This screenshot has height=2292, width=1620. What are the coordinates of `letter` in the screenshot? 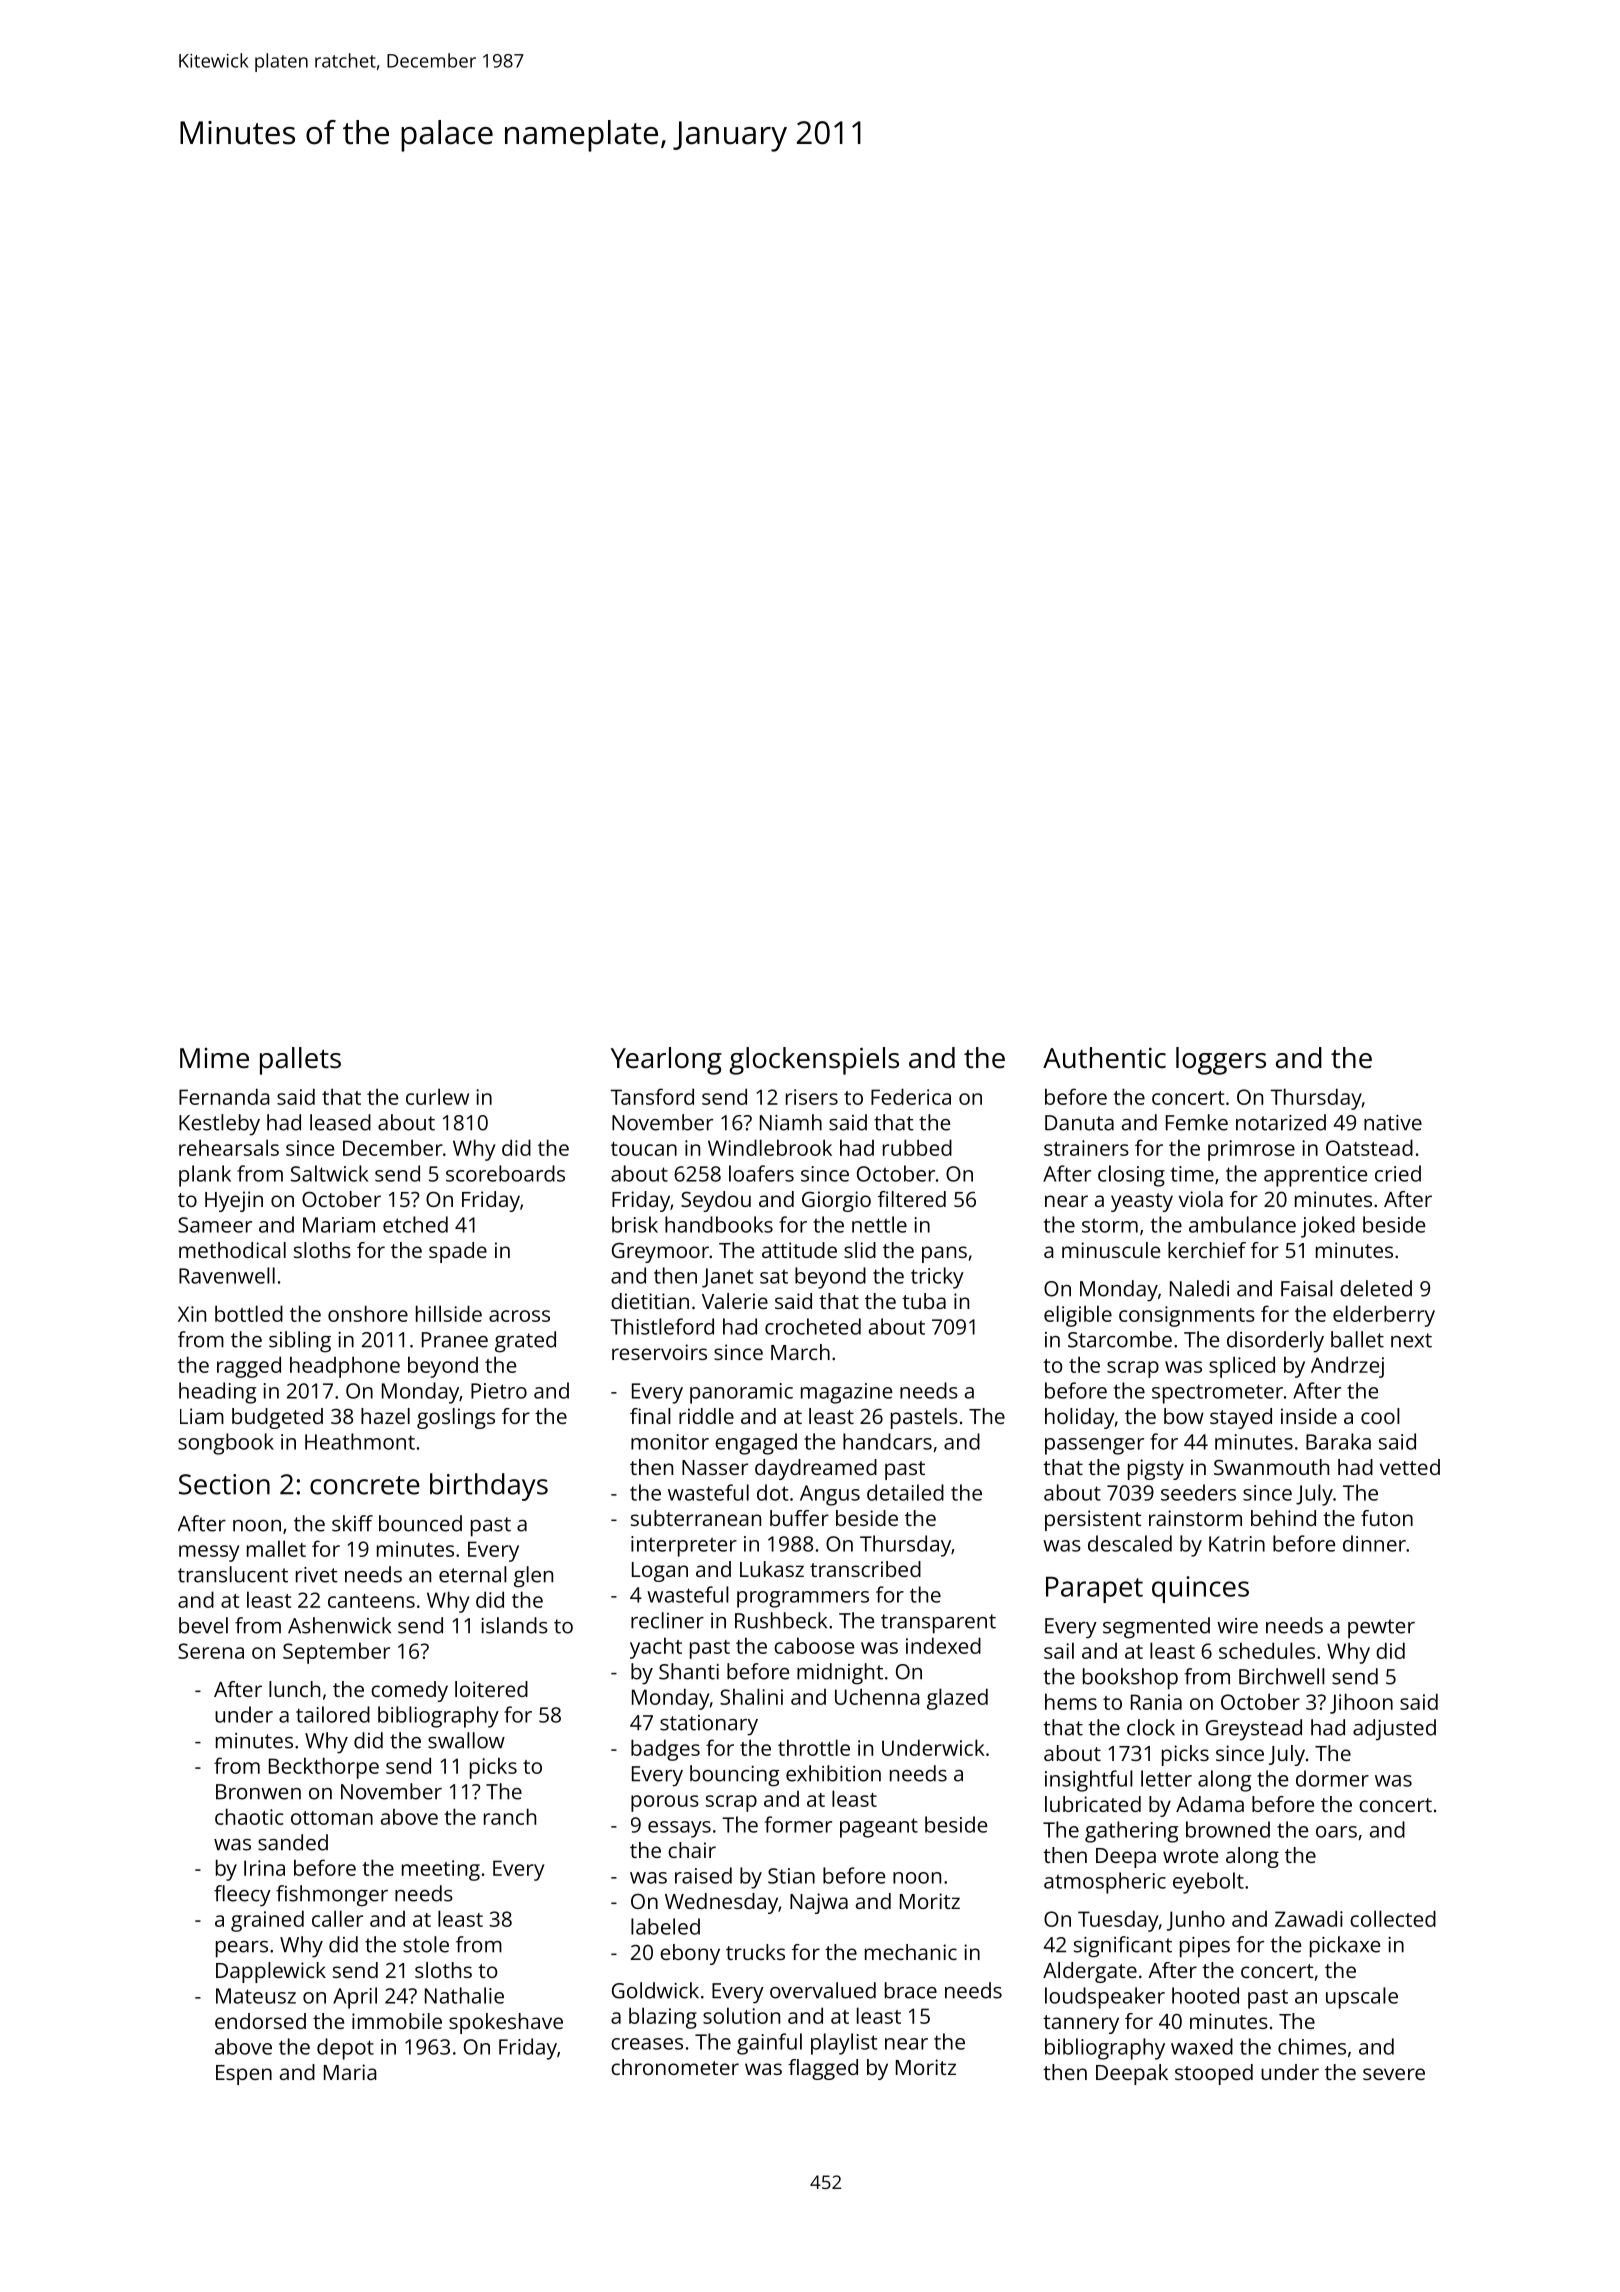 It's located at (1166, 1778).
